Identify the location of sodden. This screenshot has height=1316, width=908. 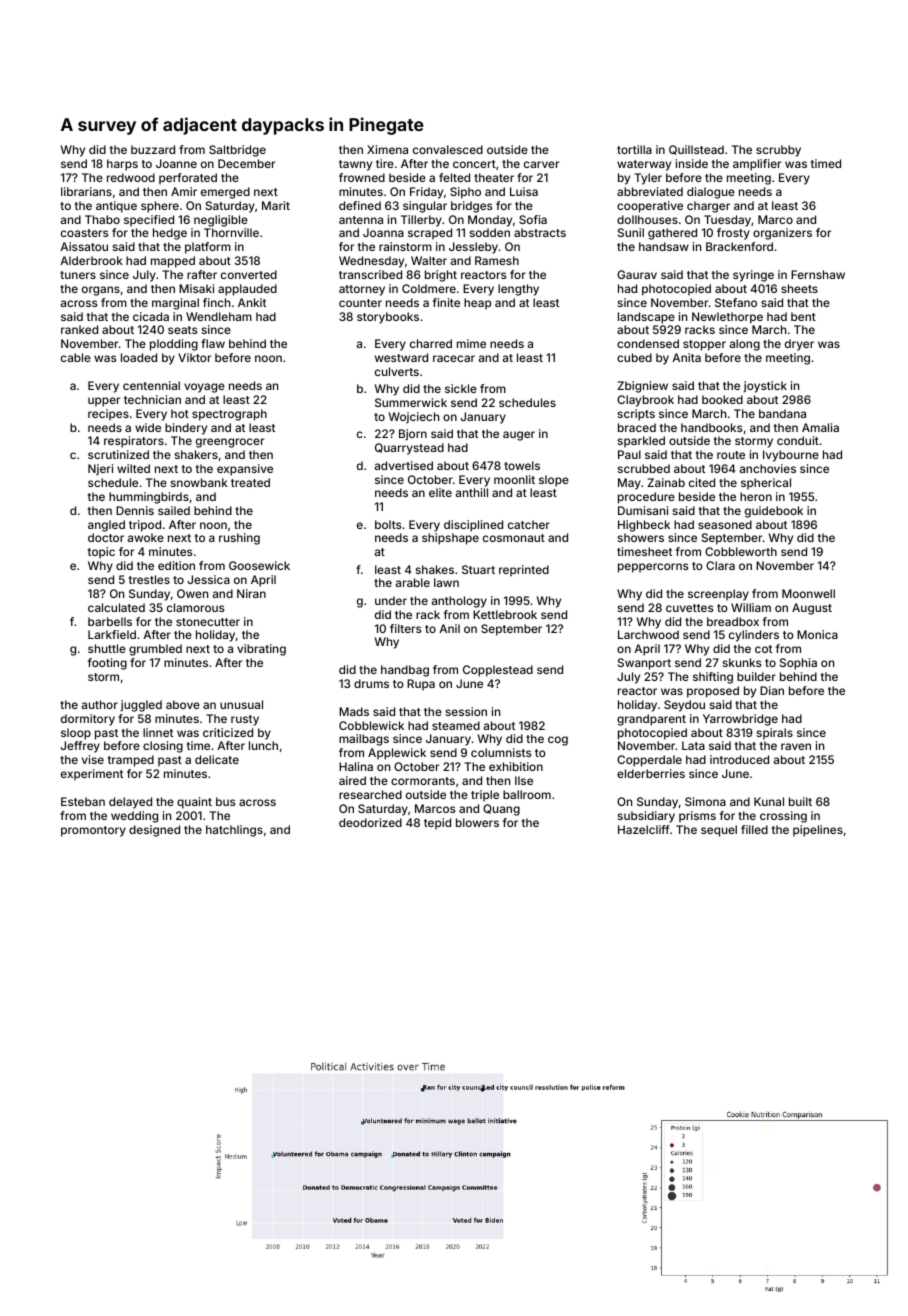
(490, 232).
